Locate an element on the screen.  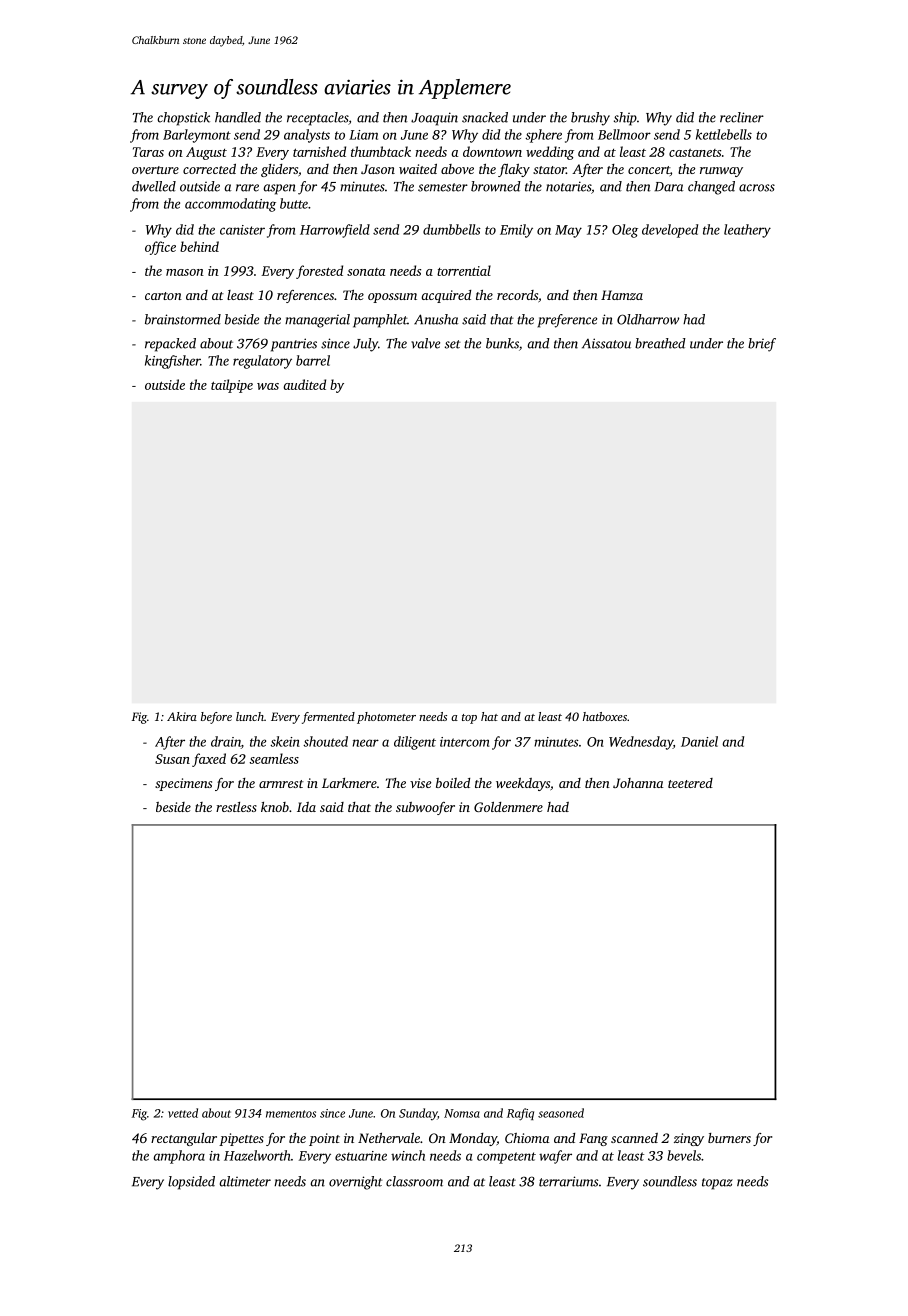
before is located at coordinates (216, 718).
